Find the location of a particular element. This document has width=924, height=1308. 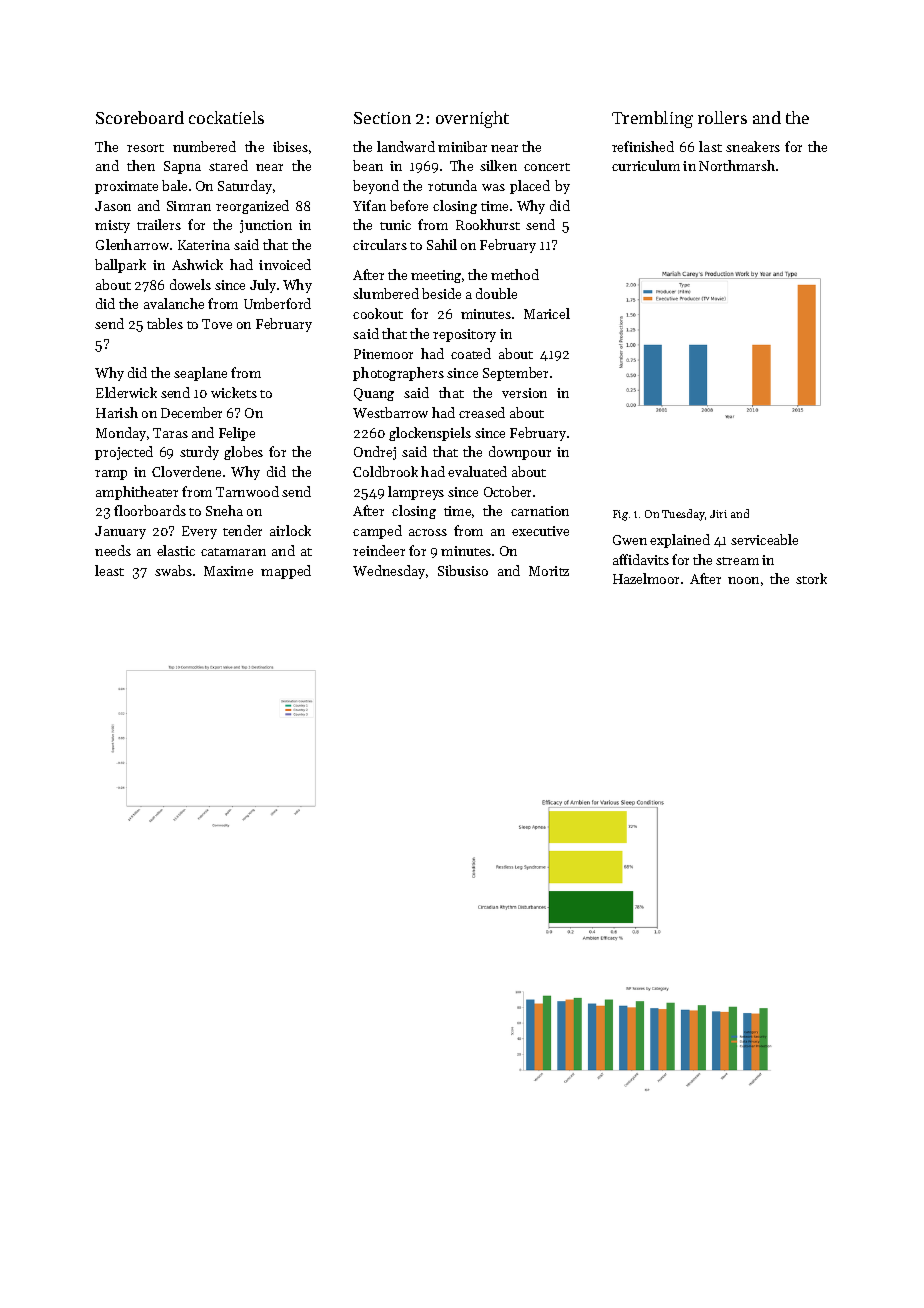

cookout is located at coordinates (378, 313).
